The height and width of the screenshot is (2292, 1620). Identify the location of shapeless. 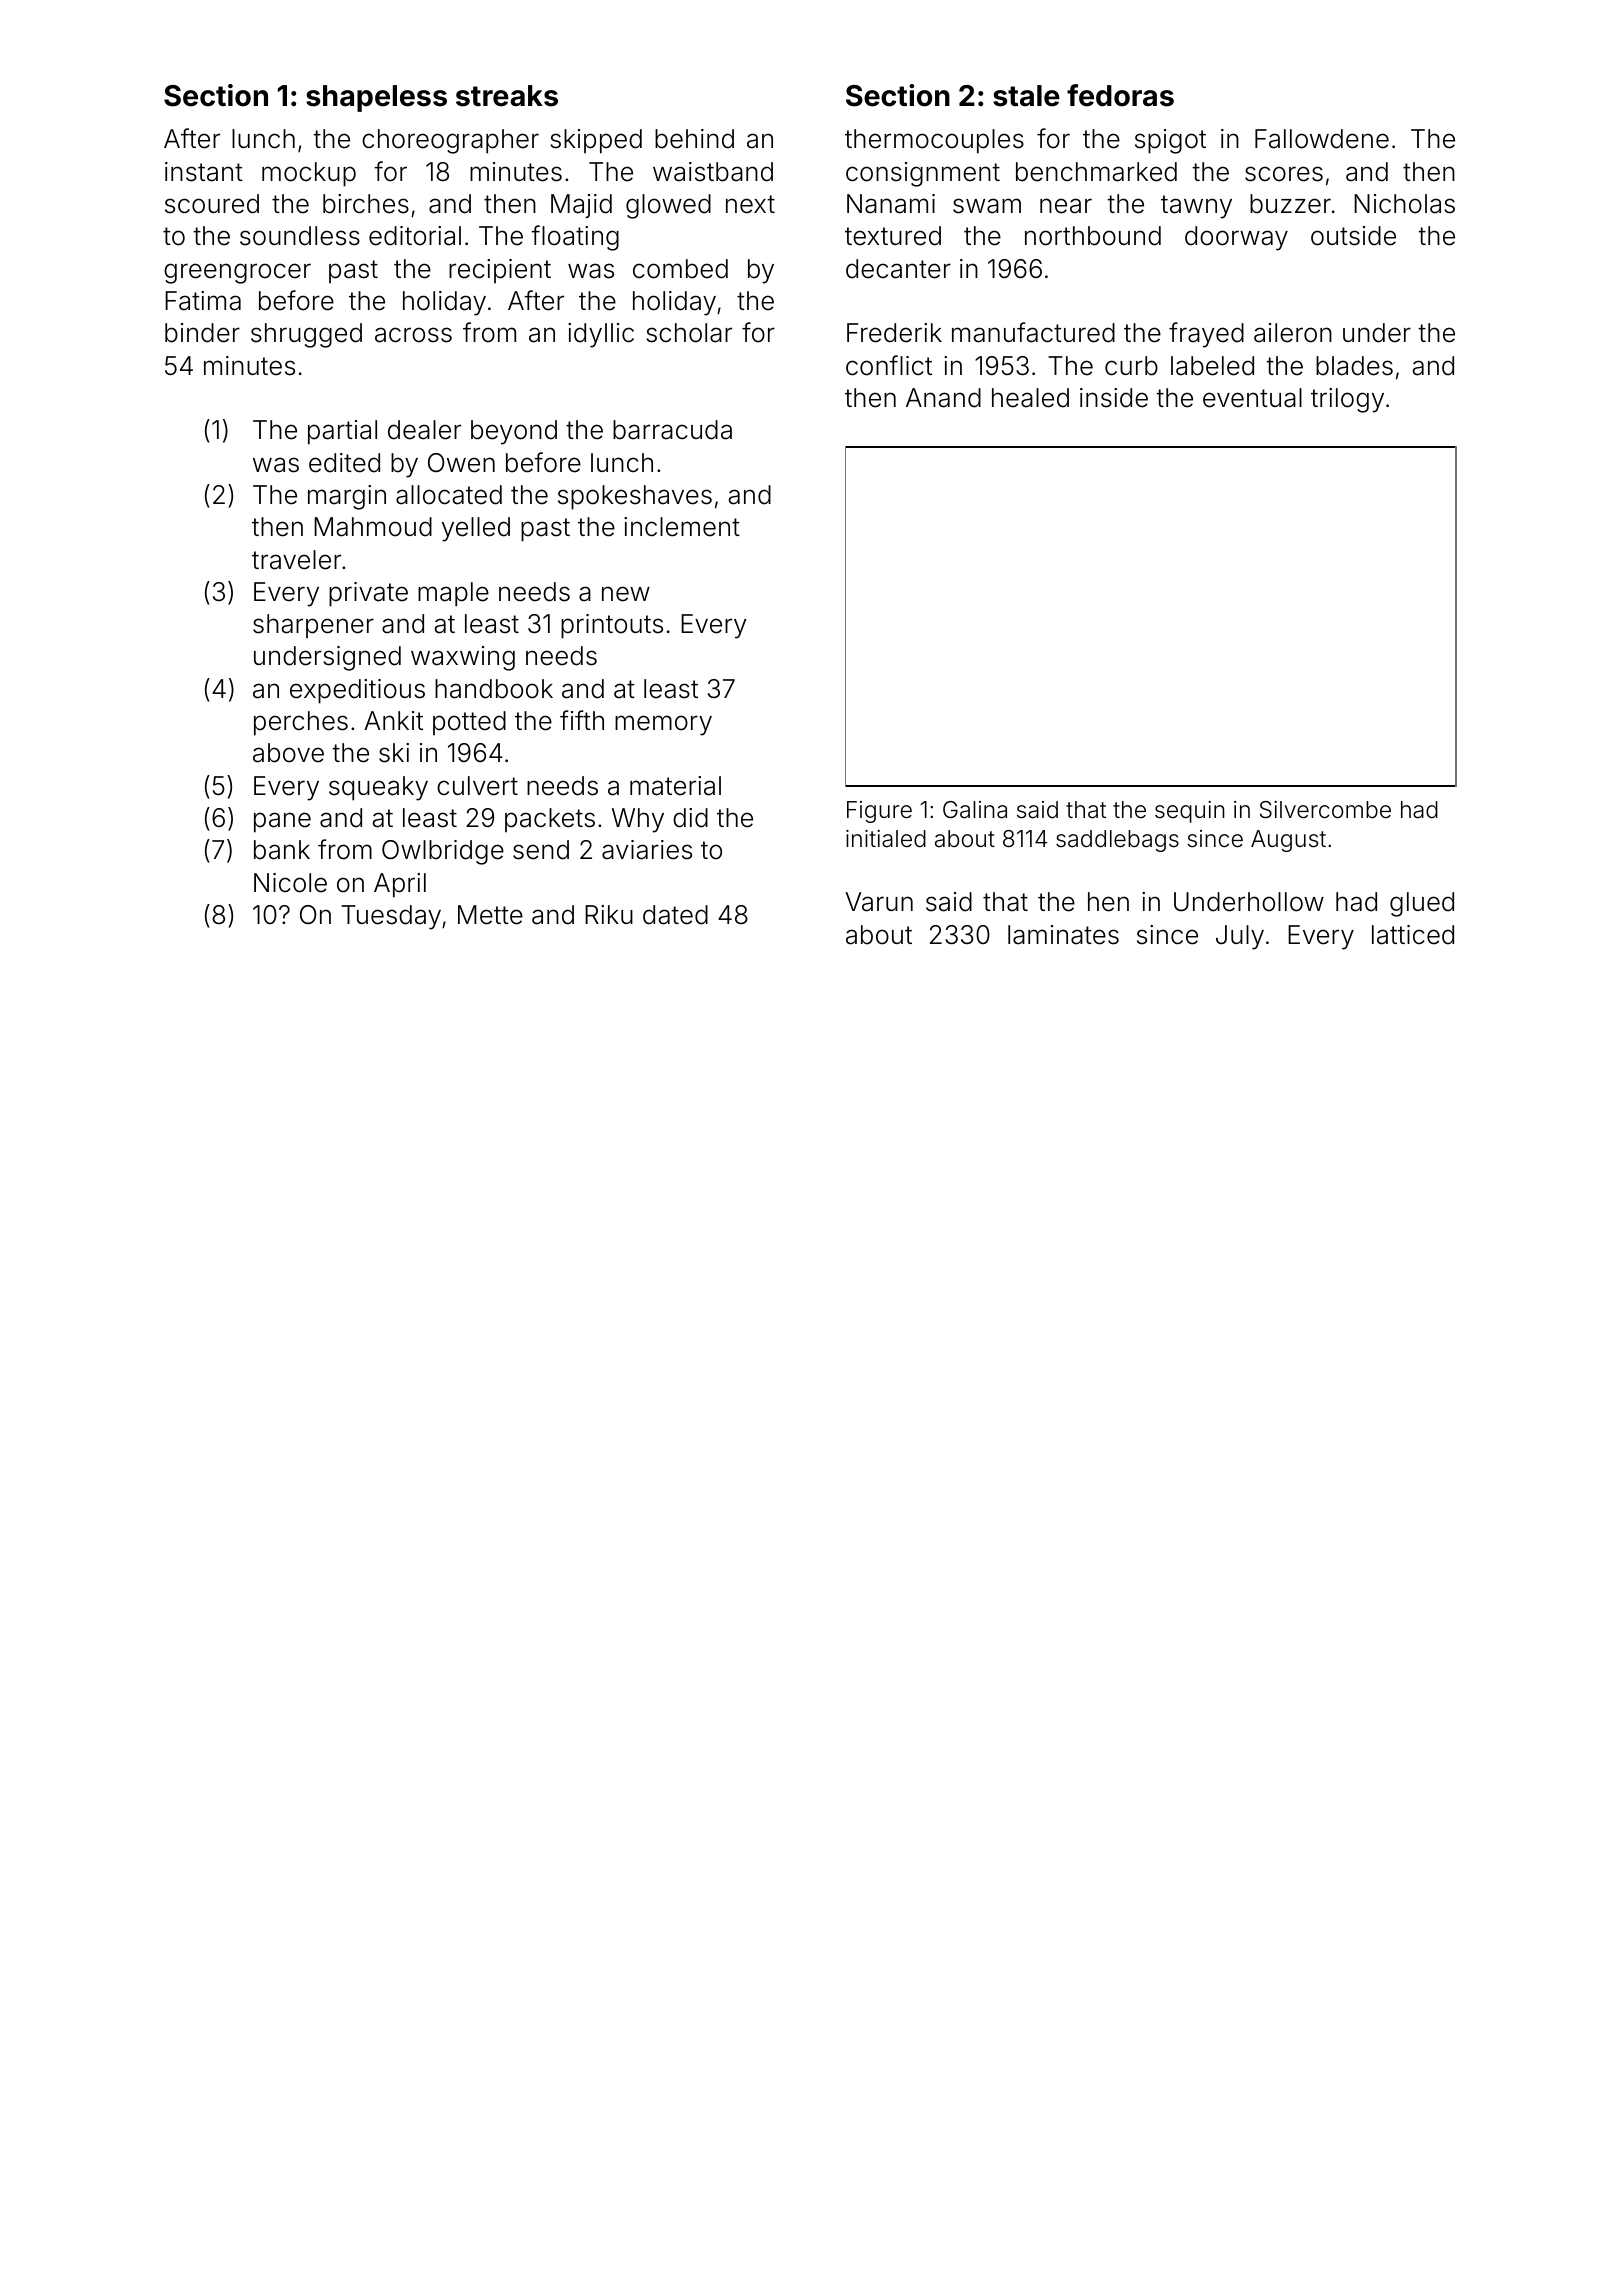
(376, 98).
